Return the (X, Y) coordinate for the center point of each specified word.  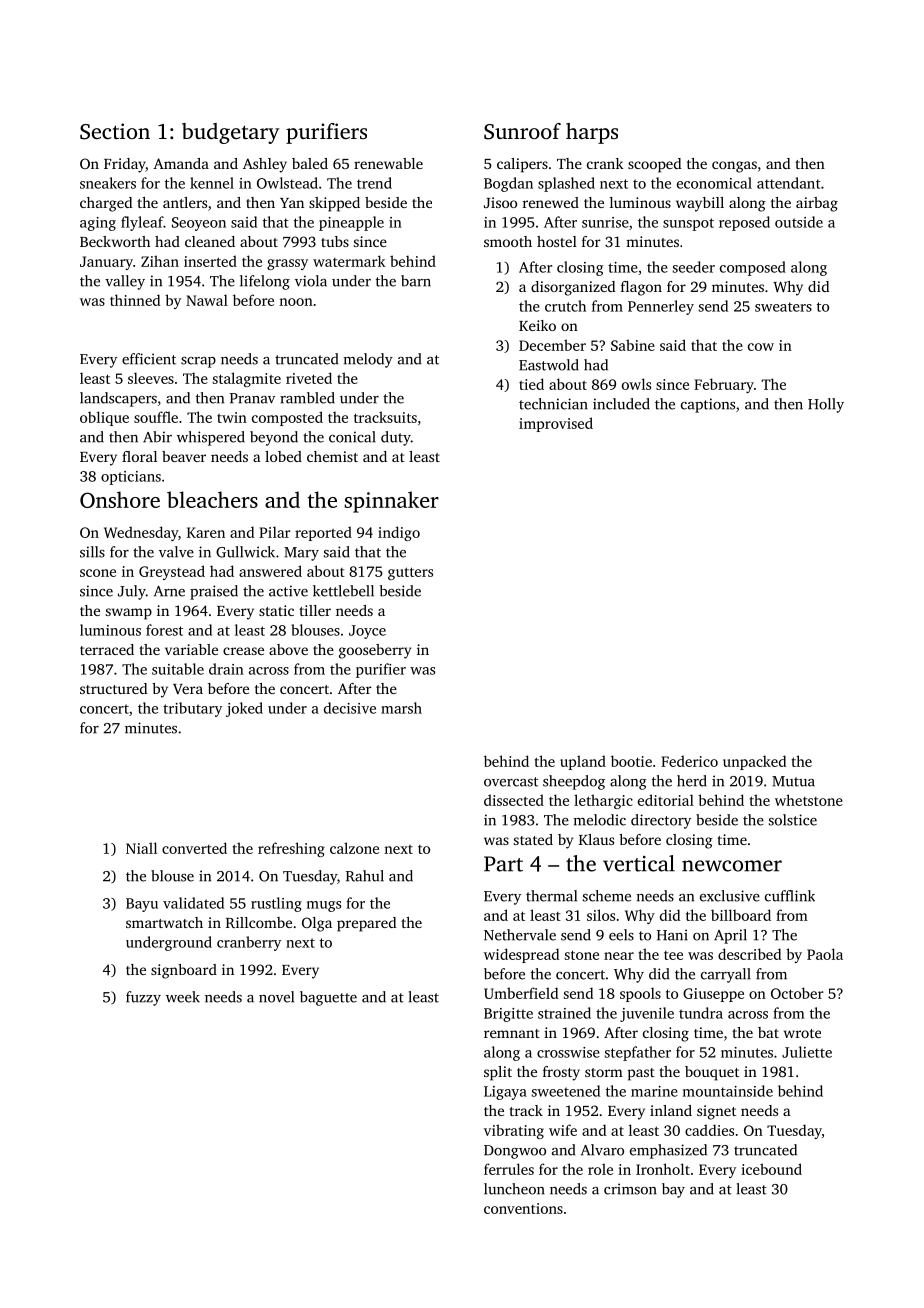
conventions (523, 1208)
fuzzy (143, 998)
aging (98, 224)
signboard (184, 971)
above (288, 649)
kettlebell (343, 591)
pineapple (351, 223)
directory (661, 821)
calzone (354, 848)
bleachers (212, 499)
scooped (654, 165)
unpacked (754, 762)
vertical (639, 863)
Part (503, 864)
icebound (771, 1169)
